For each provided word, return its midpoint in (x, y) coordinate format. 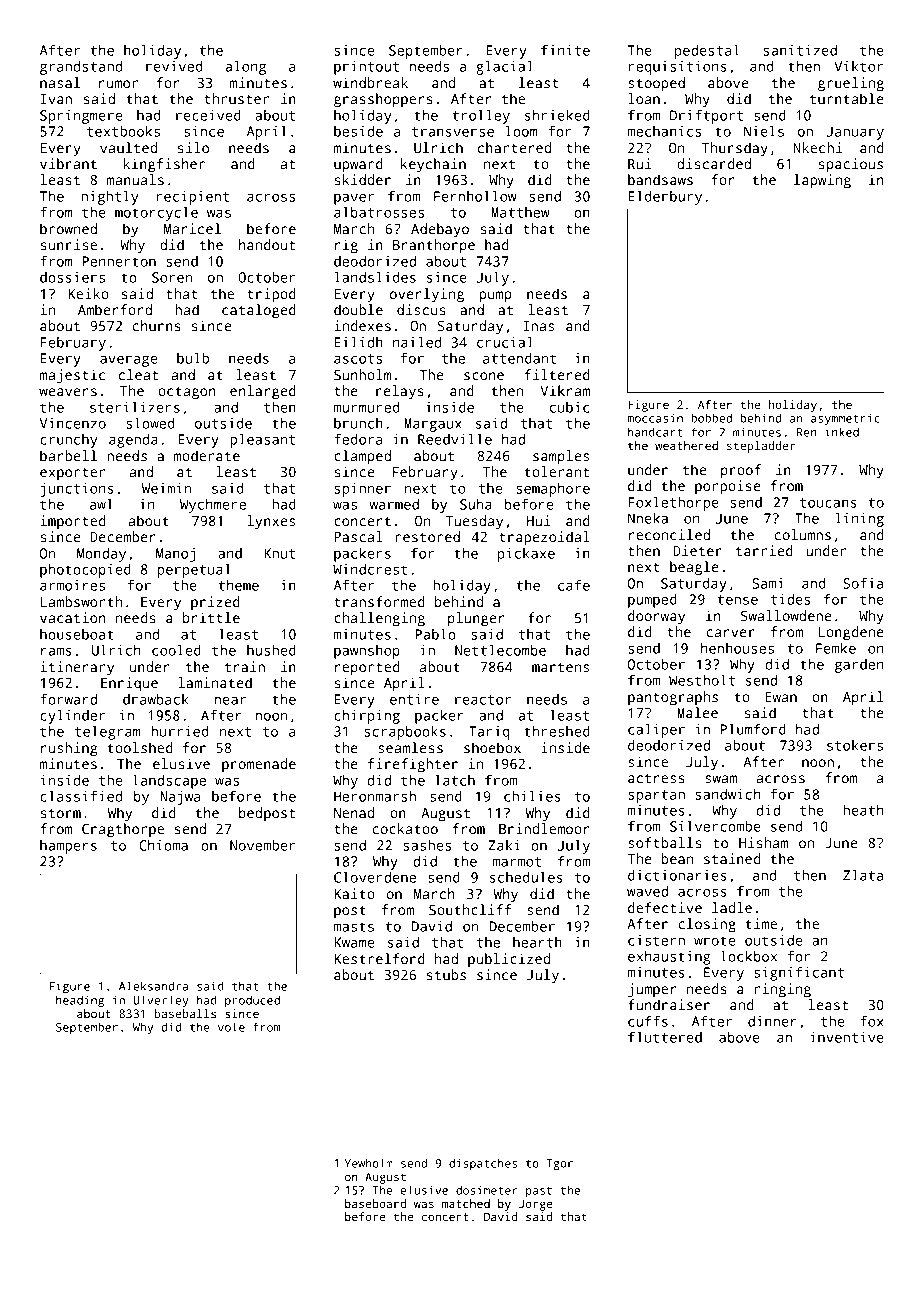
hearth (537, 942)
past (539, 1192)
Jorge (535, 1205)
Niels (764, 131)
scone (484, 376)
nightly (110, 198)
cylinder (72, 717)
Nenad (354, 812)
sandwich (728, 794)
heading (80, 1001)
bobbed (711, 418)
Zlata (863, 875)
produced (252, 1001)
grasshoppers (383, 100)
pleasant (262, 441)
